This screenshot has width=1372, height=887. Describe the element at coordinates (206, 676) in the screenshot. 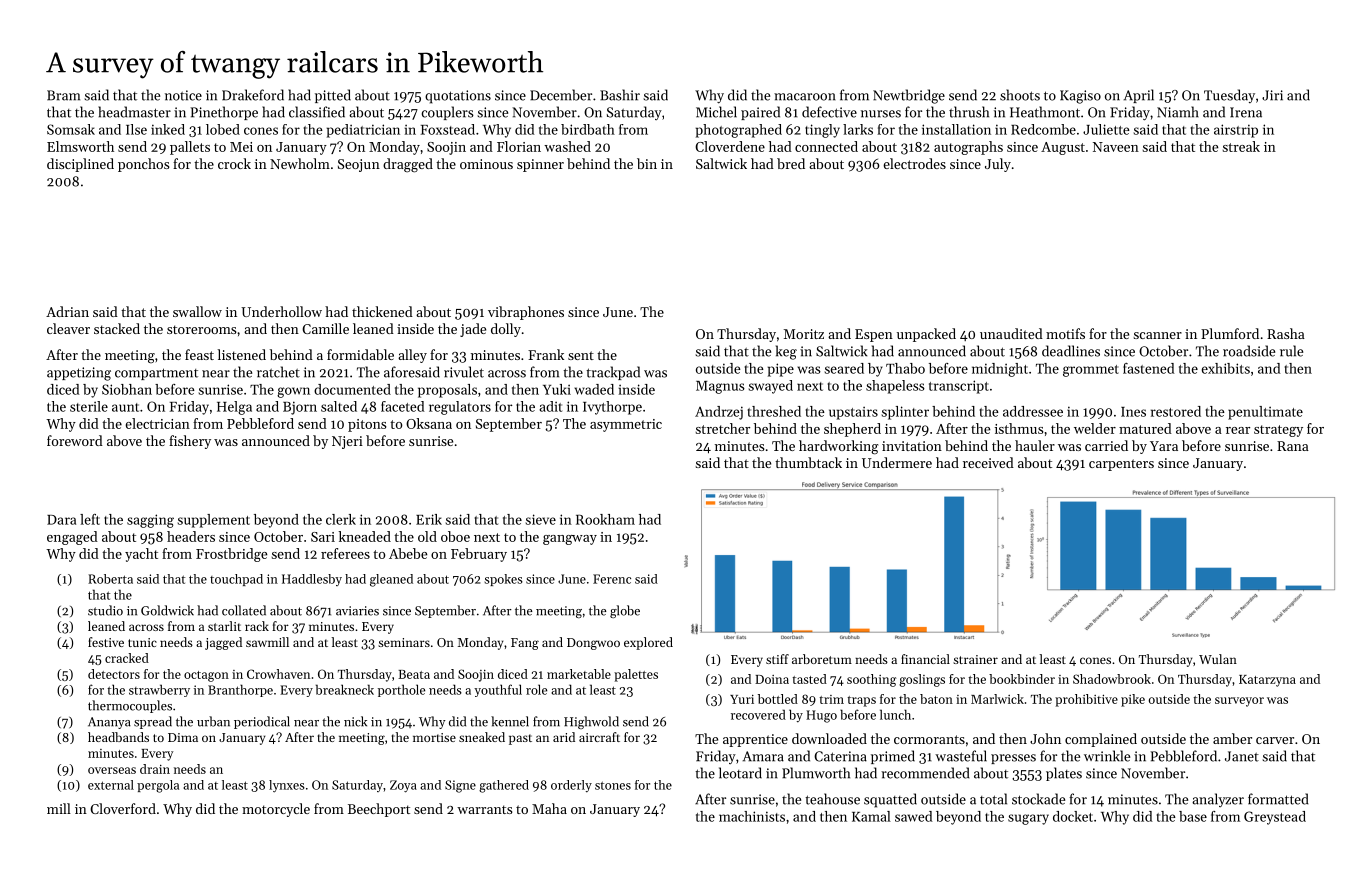

I see `octagon` at that location.
